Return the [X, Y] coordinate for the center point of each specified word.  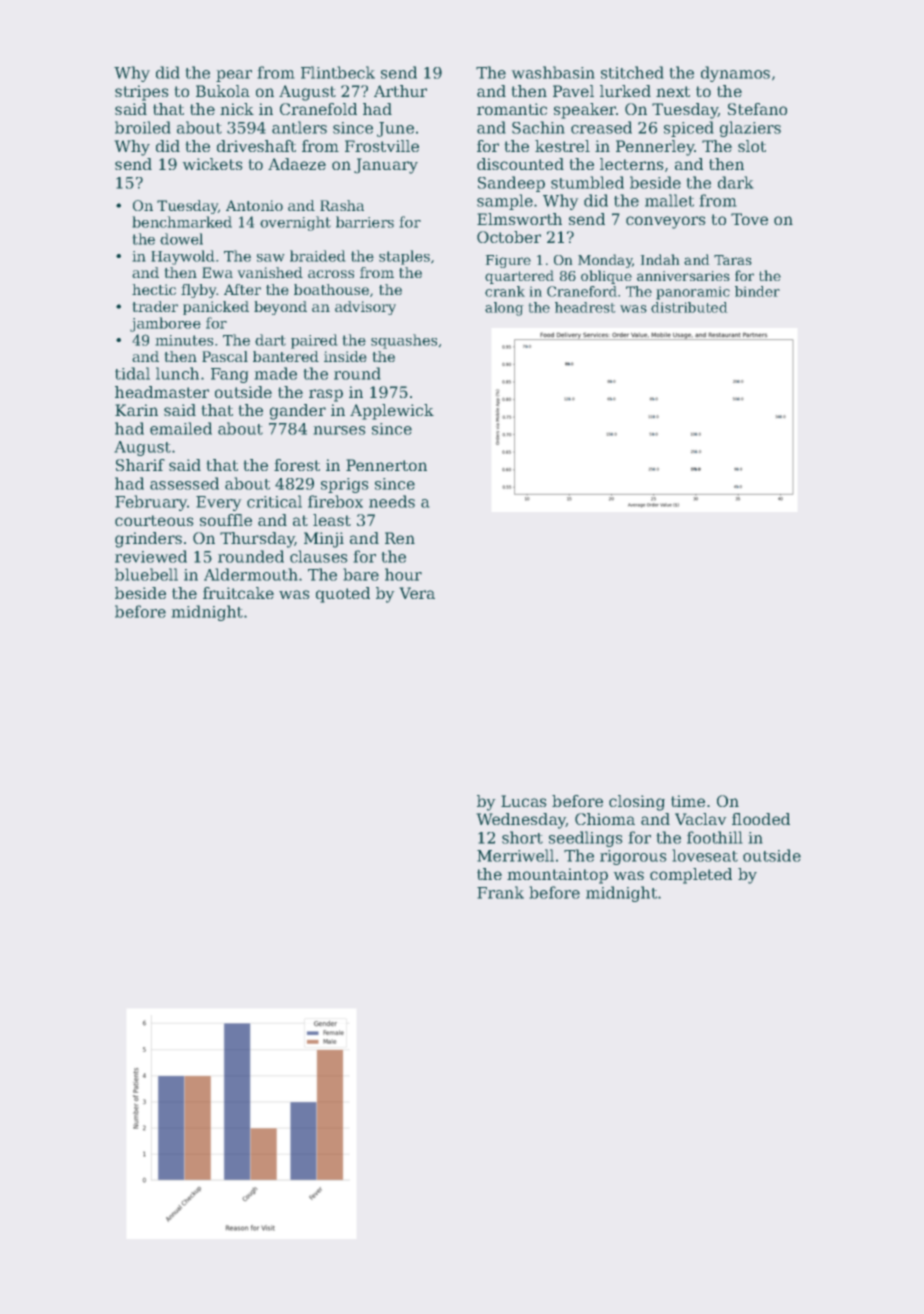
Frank [500, 892]
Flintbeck [338, 72]
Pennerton [386, 465]
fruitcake [238, 593]
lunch [177, 373]
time [688, 801]
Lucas [524, 801]
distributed [689, 307]
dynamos [735, 74]
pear [234, 76]
